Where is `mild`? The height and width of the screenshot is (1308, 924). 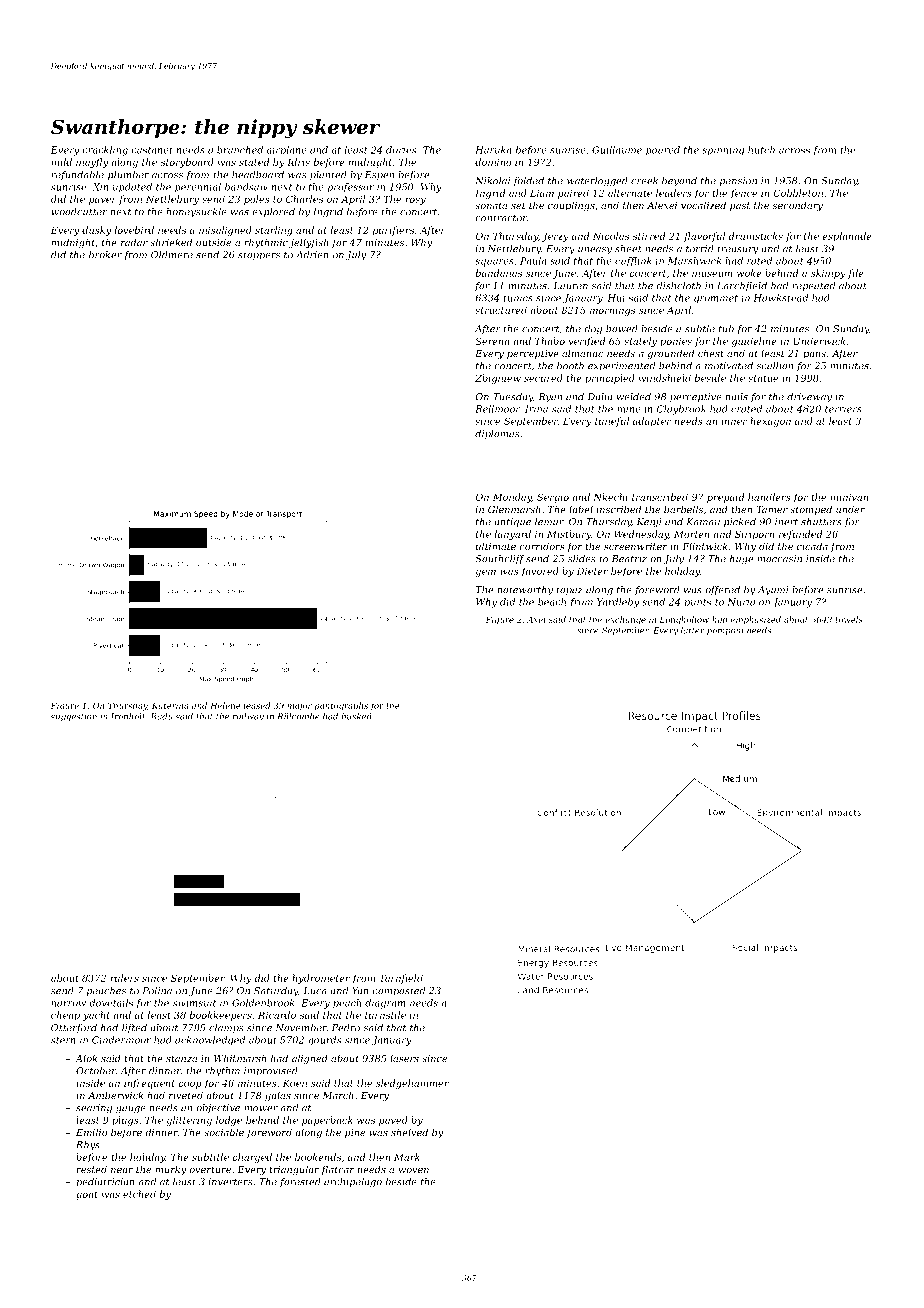
mild is located at coordinates (61, 162).
